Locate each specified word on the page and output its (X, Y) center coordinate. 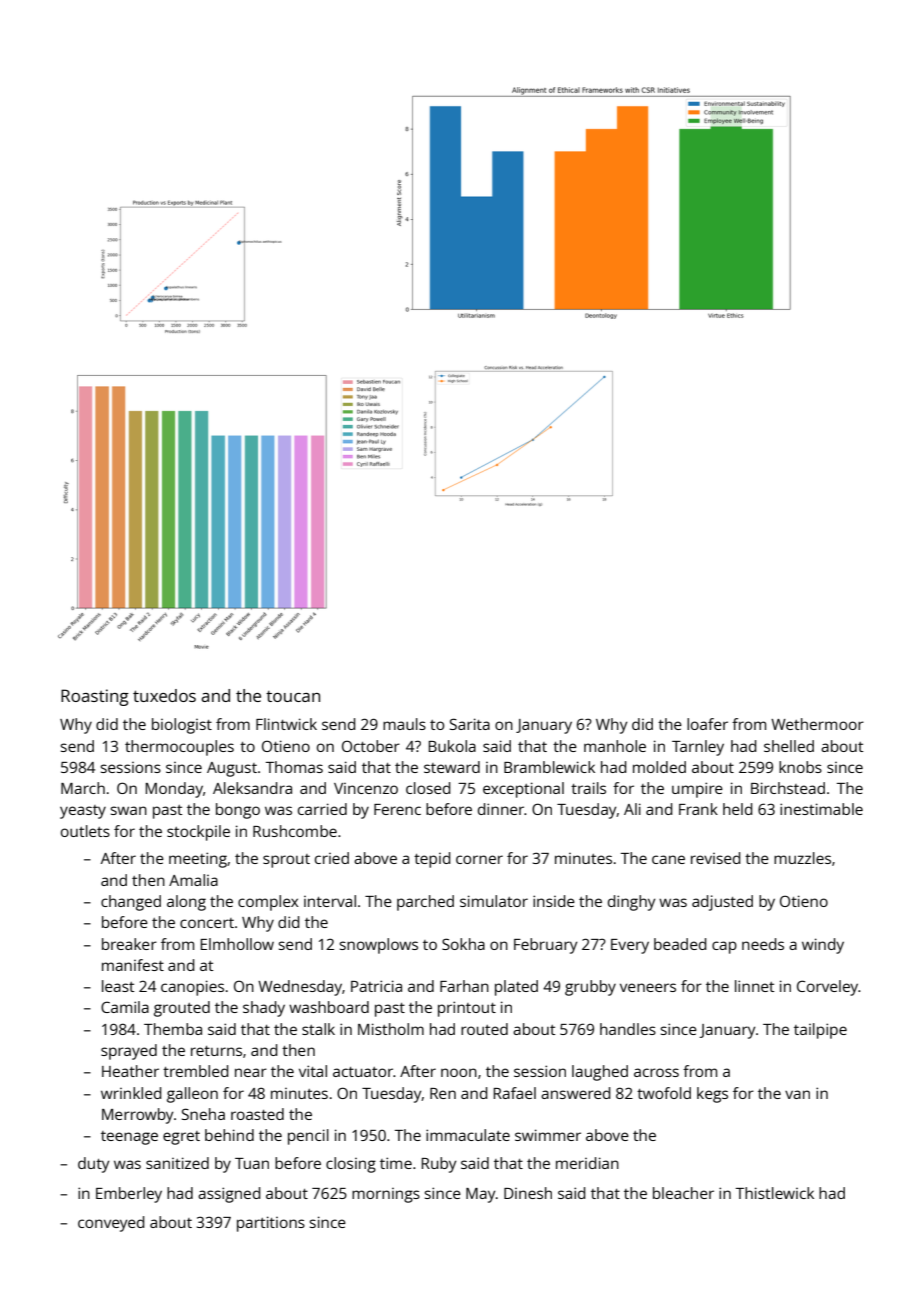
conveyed (111, 1224)
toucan (293, 696)
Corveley (827, 988)
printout (467, 1009)
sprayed (129, 1052)
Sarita (470, 724)
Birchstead (788, 788)
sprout (286, 861)
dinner (501, 809)
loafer (707, 724)
